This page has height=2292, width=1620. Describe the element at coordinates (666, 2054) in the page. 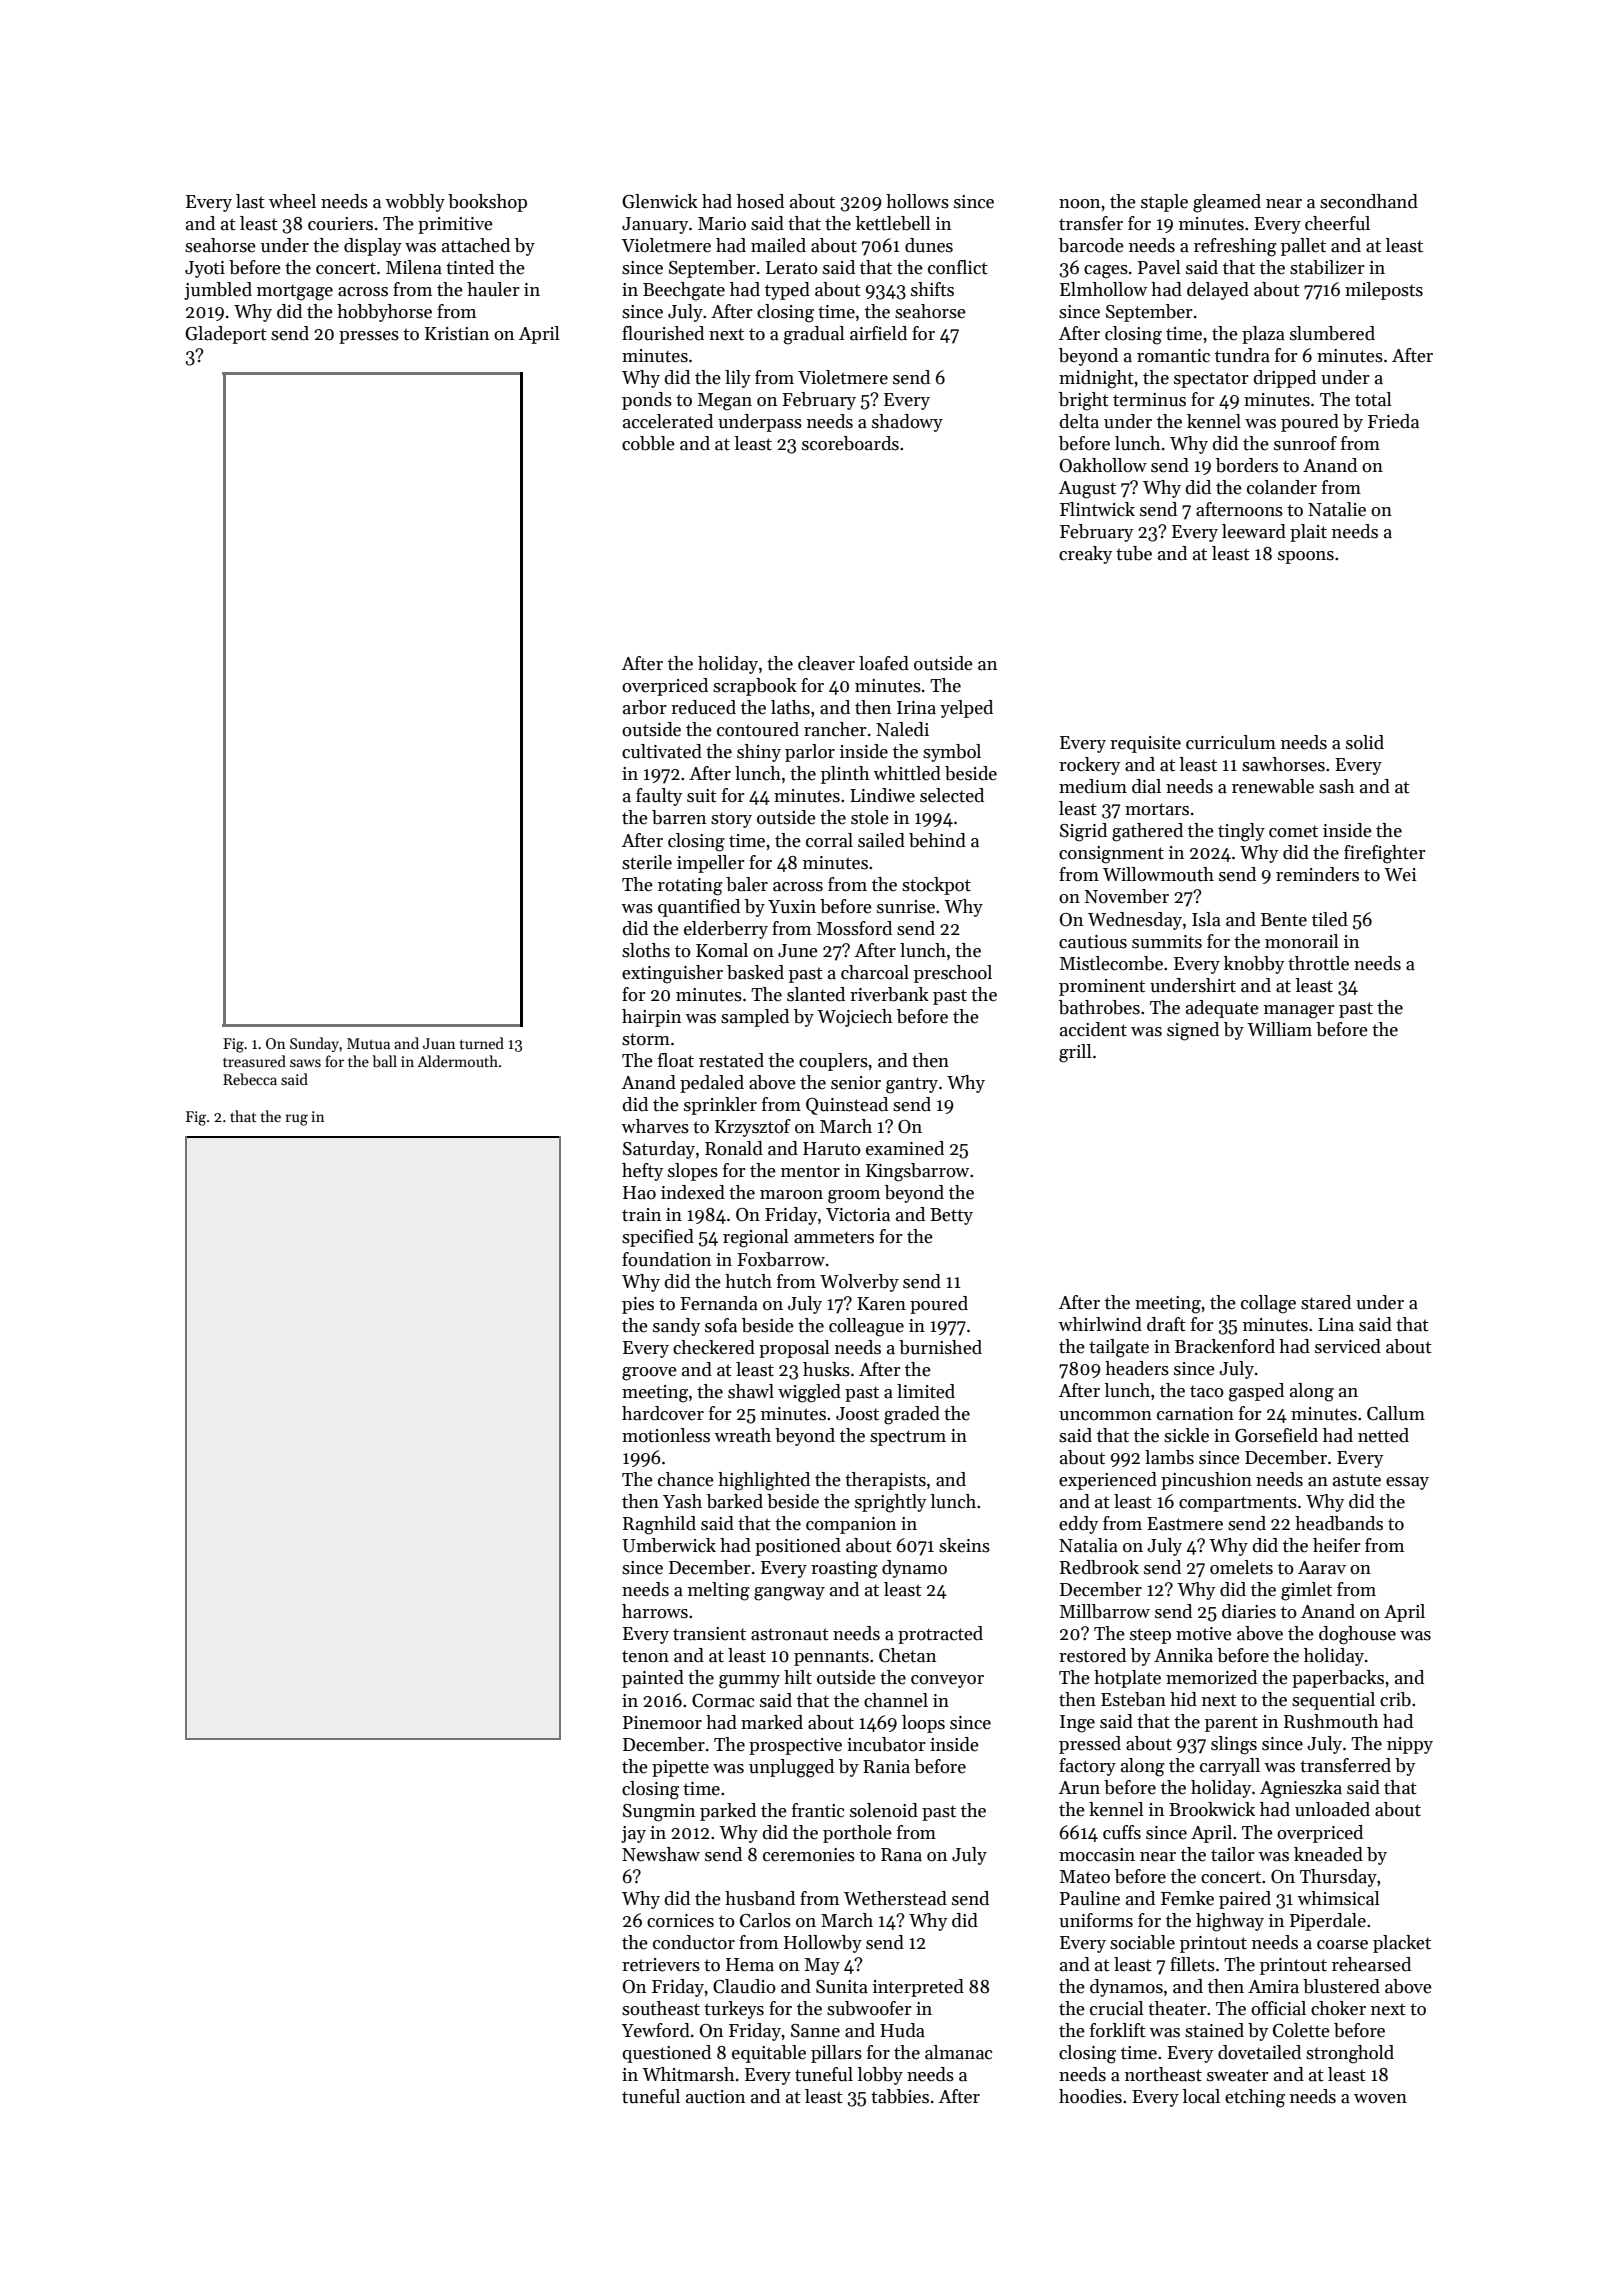

I see `questioned` at that location.
